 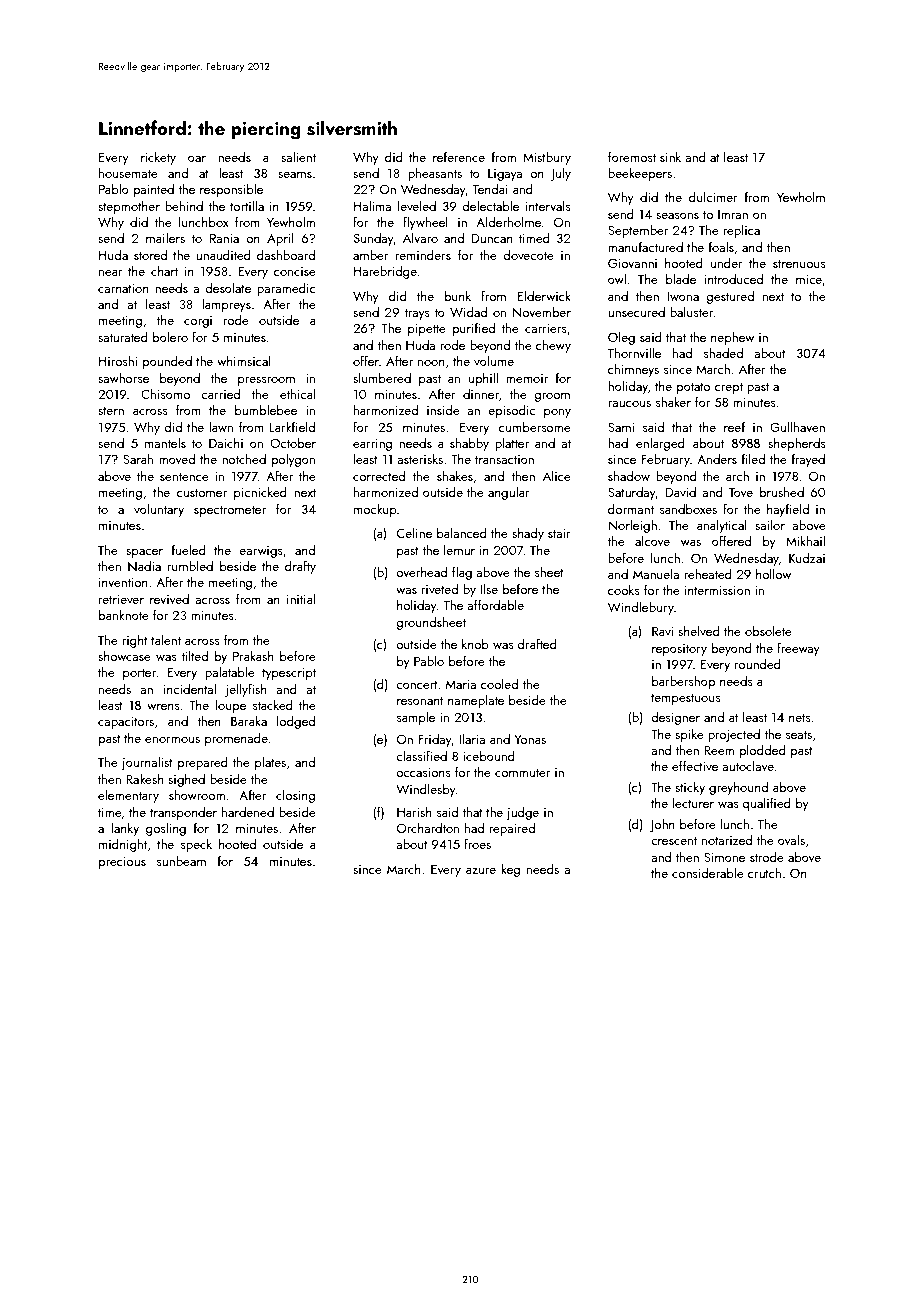 I want to click on riveted, so click(x=440, y=589).
